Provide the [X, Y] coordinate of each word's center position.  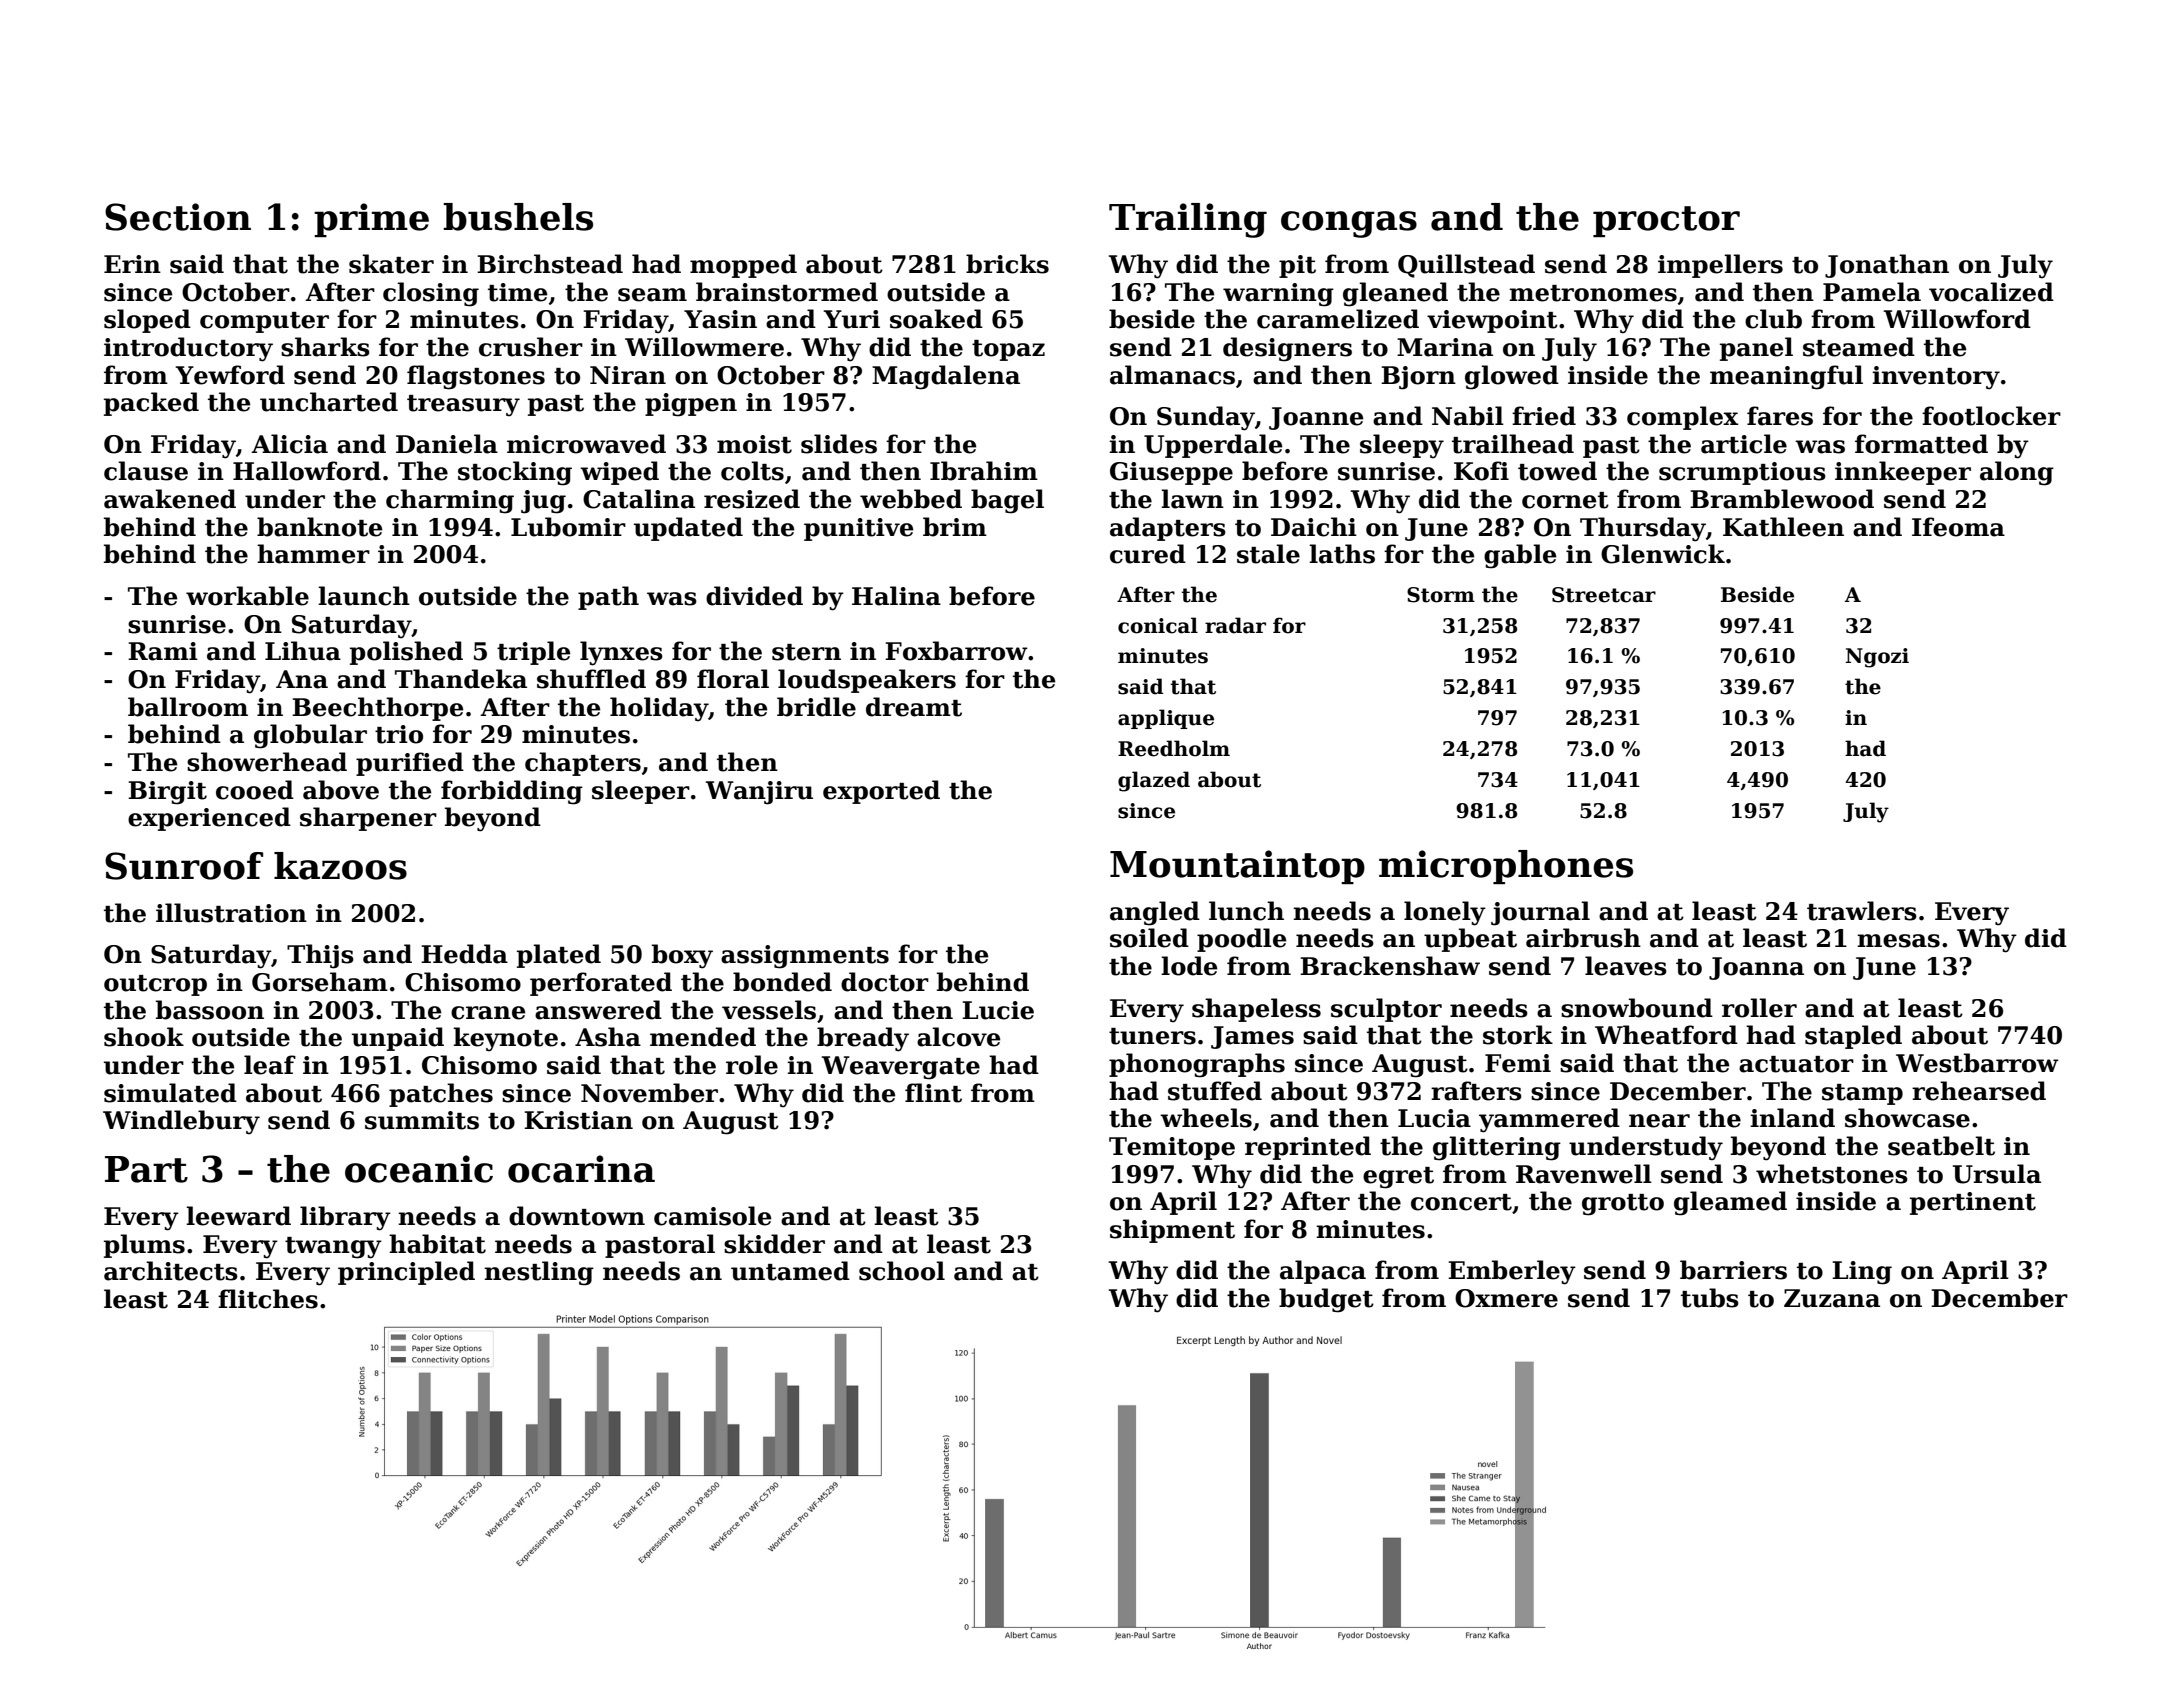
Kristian [578, 1120]
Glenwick [1663, 554]
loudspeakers [867, 681]
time [517, 292]
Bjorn [1418, 378]
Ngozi [1877, 658]
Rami [163, 651]
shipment [1172, 1231]
